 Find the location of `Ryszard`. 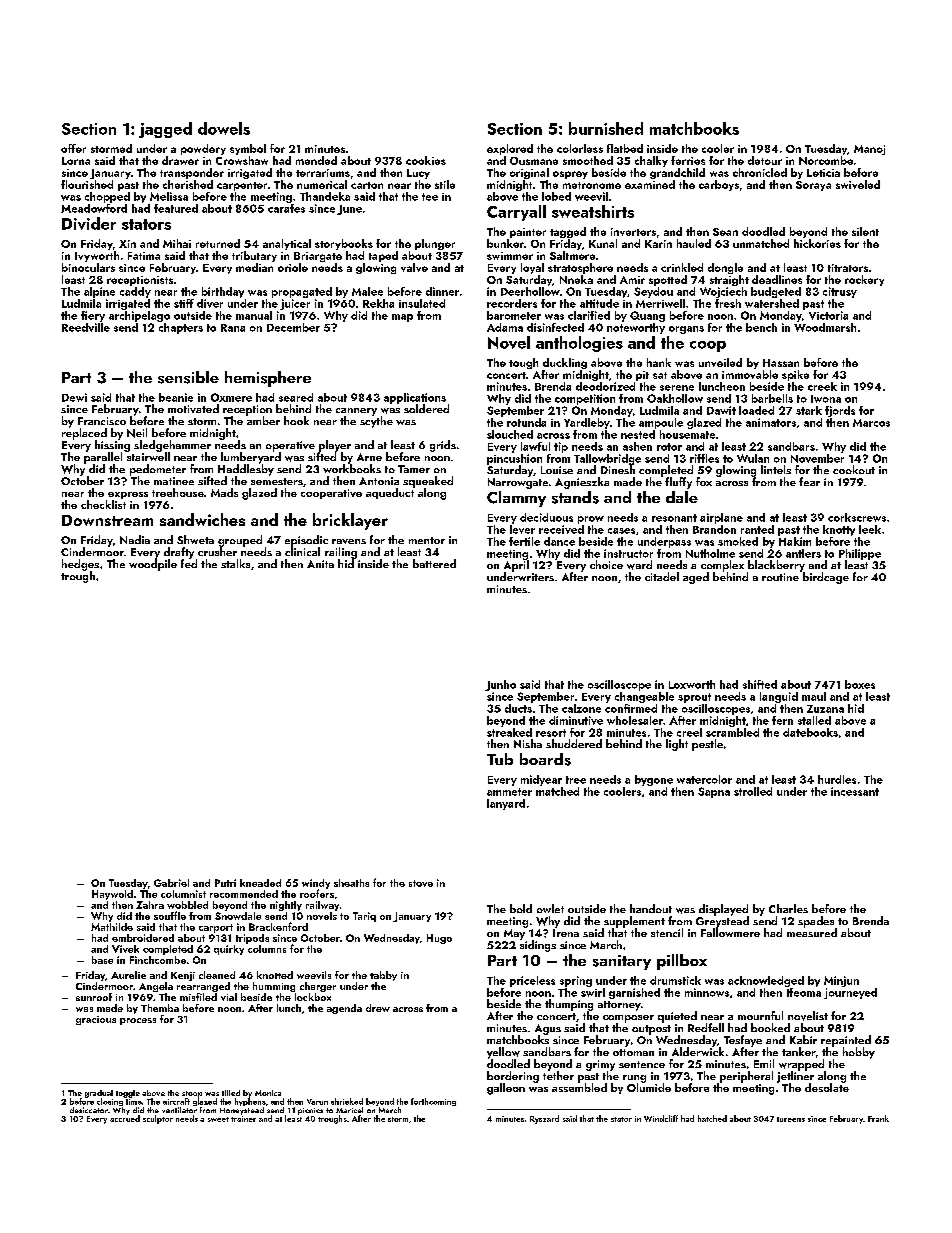

Ryszard is located at coordinates (544, 1119).
